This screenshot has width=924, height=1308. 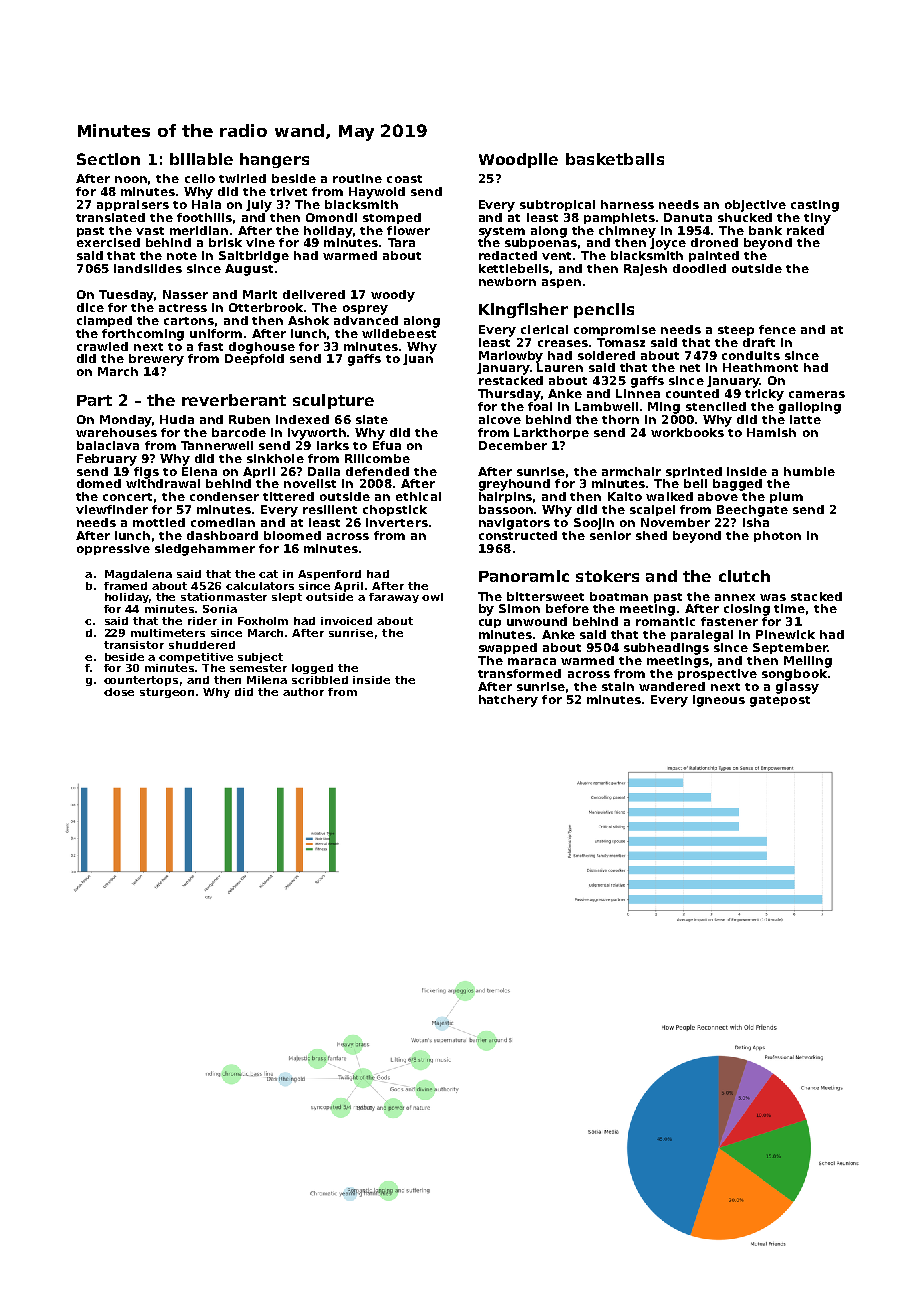 I want to click on painted, so click(x=714, y=256).
